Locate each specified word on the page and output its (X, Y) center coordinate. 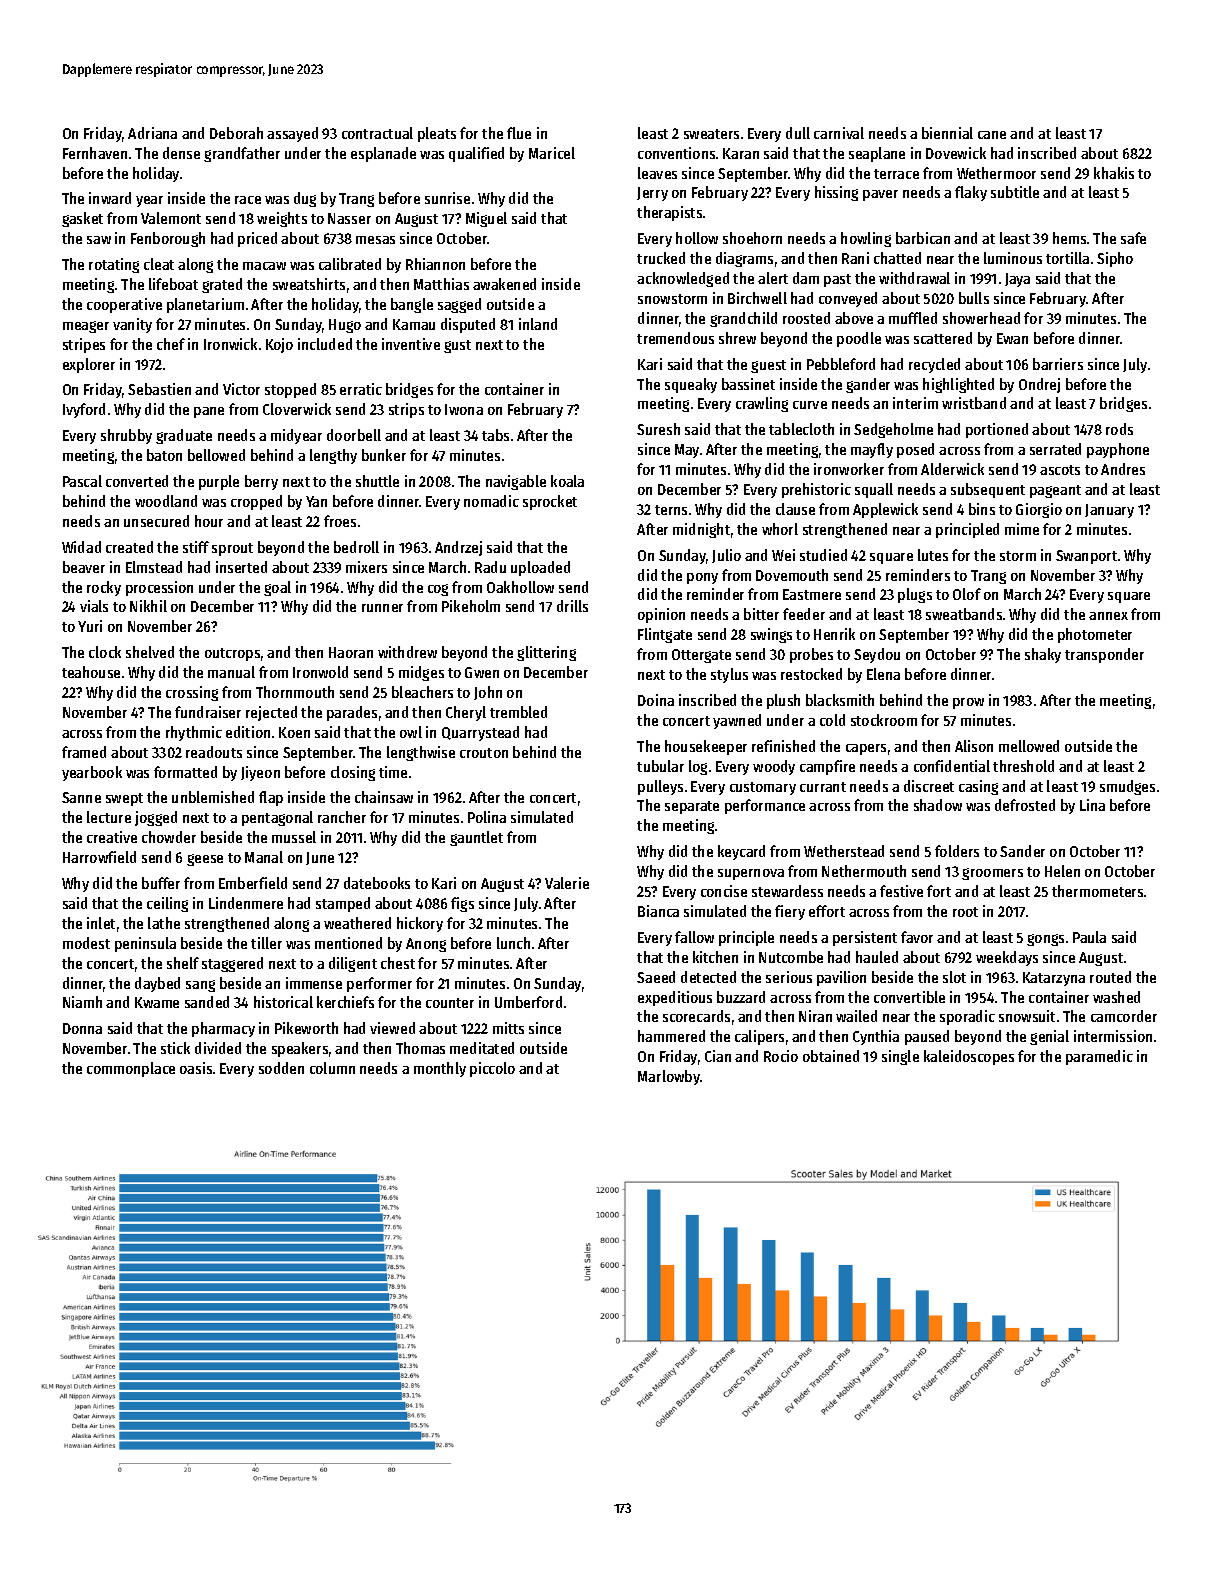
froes (340, 521)
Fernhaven (95, 153)
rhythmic (194, 733)
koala (567, 481)
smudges (1127, 787)
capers (866, 749)
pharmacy (223, 1029)
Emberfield (253, 883)
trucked (661, 258)
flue (519, 133)
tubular (660, 766)
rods (1119, 429)
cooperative (124, 305)
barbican (923, 238)
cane (992, 135)
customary (763, 788)
